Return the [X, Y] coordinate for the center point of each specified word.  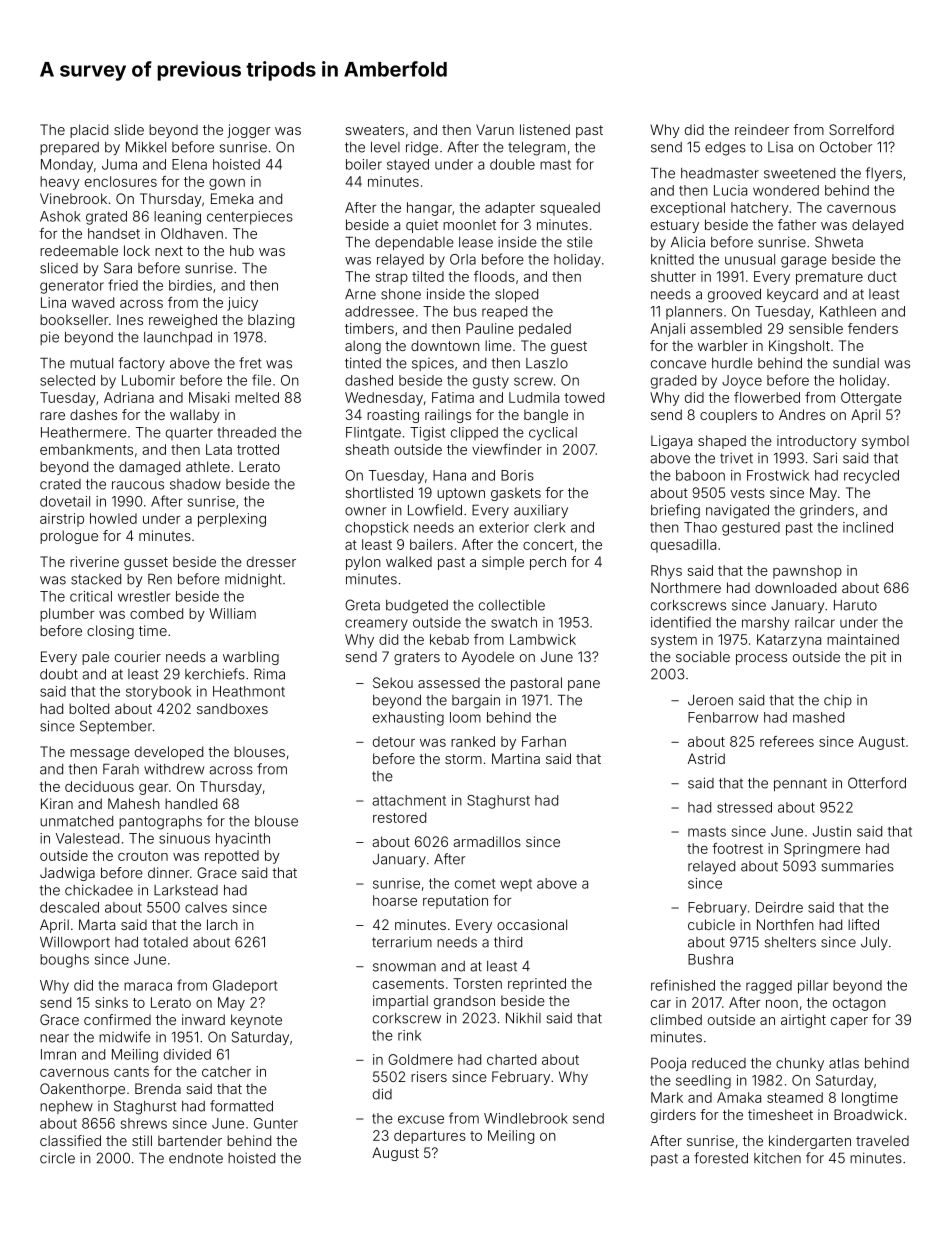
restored [399, 817]
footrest [737, 848]
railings [448, 416]
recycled [871, 477]
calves [206, 907]
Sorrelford [861, 129]
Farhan [544, 741]
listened [545, 129]
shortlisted [379, 492]
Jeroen [710, 700]
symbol [885, 442]
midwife [125, 1037]
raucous [138, 485]
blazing [271, 321]
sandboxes [232, 708]
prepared [69, 148]
